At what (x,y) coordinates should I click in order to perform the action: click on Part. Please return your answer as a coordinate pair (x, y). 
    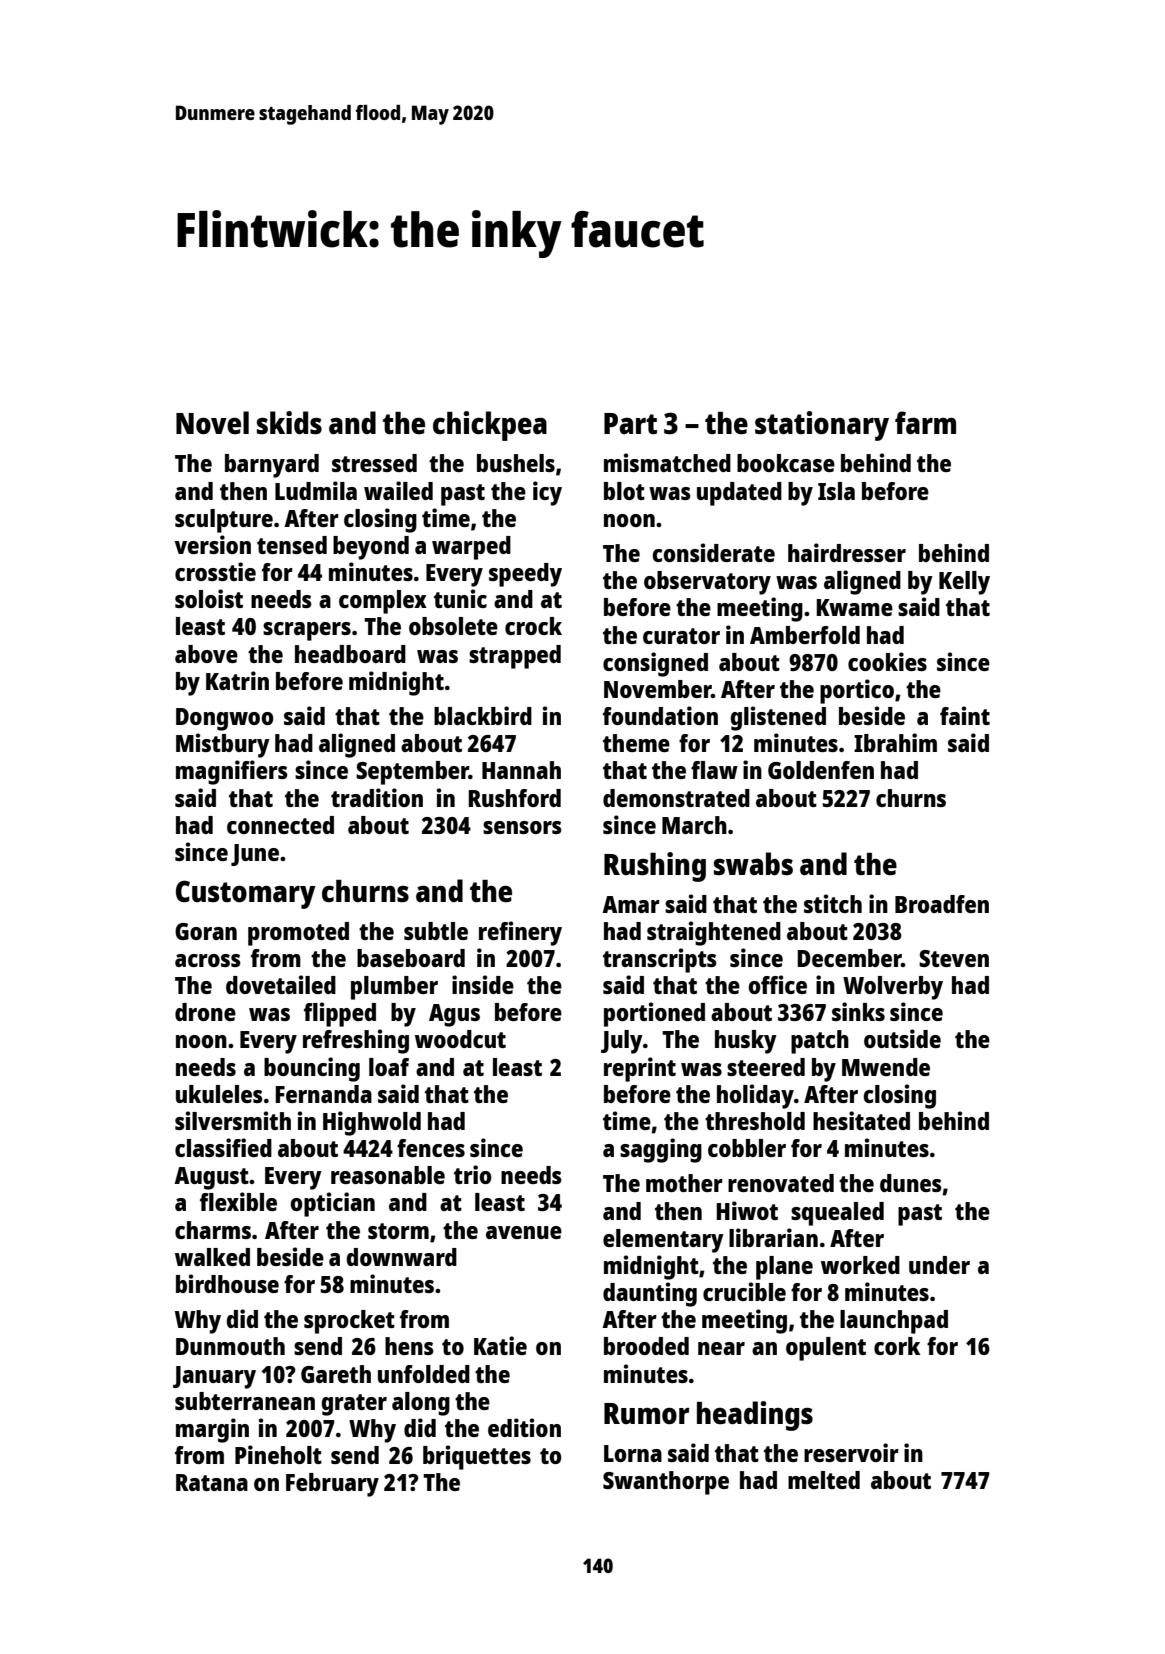
    Looking at the image, I should click on (630, 423).
